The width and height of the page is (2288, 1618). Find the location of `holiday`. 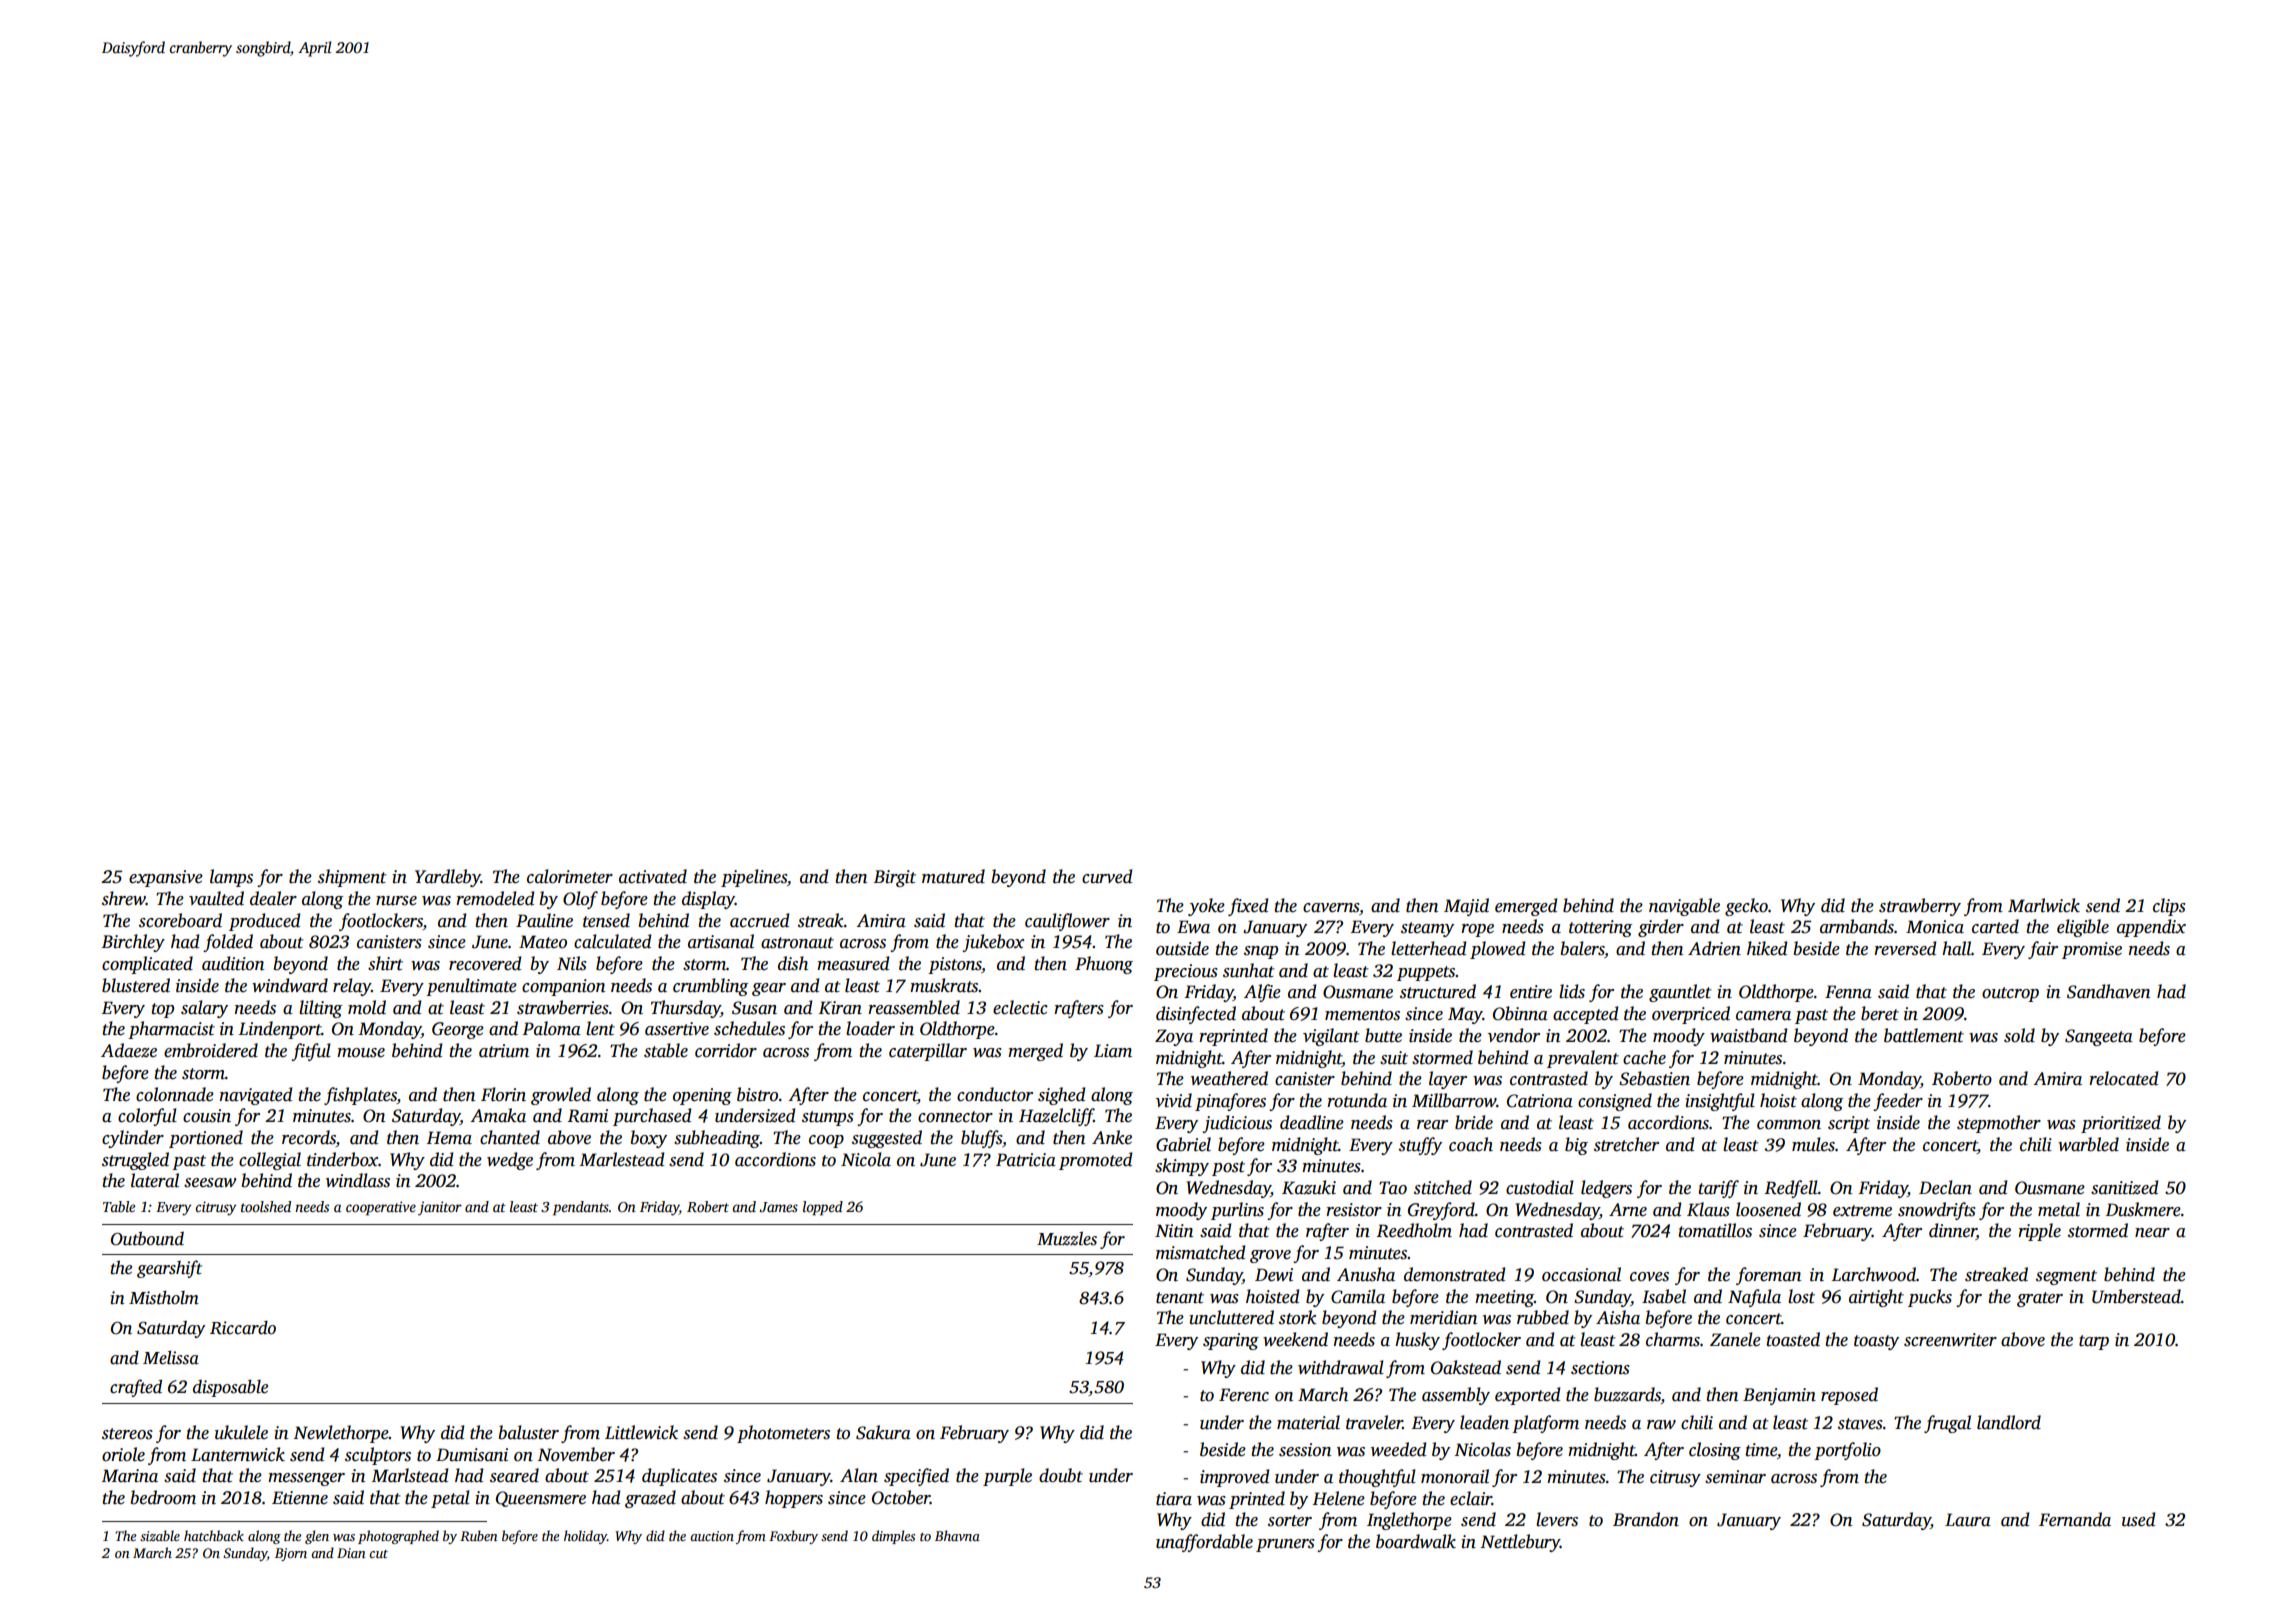

holiday is located at coordinates (585, 1537).
